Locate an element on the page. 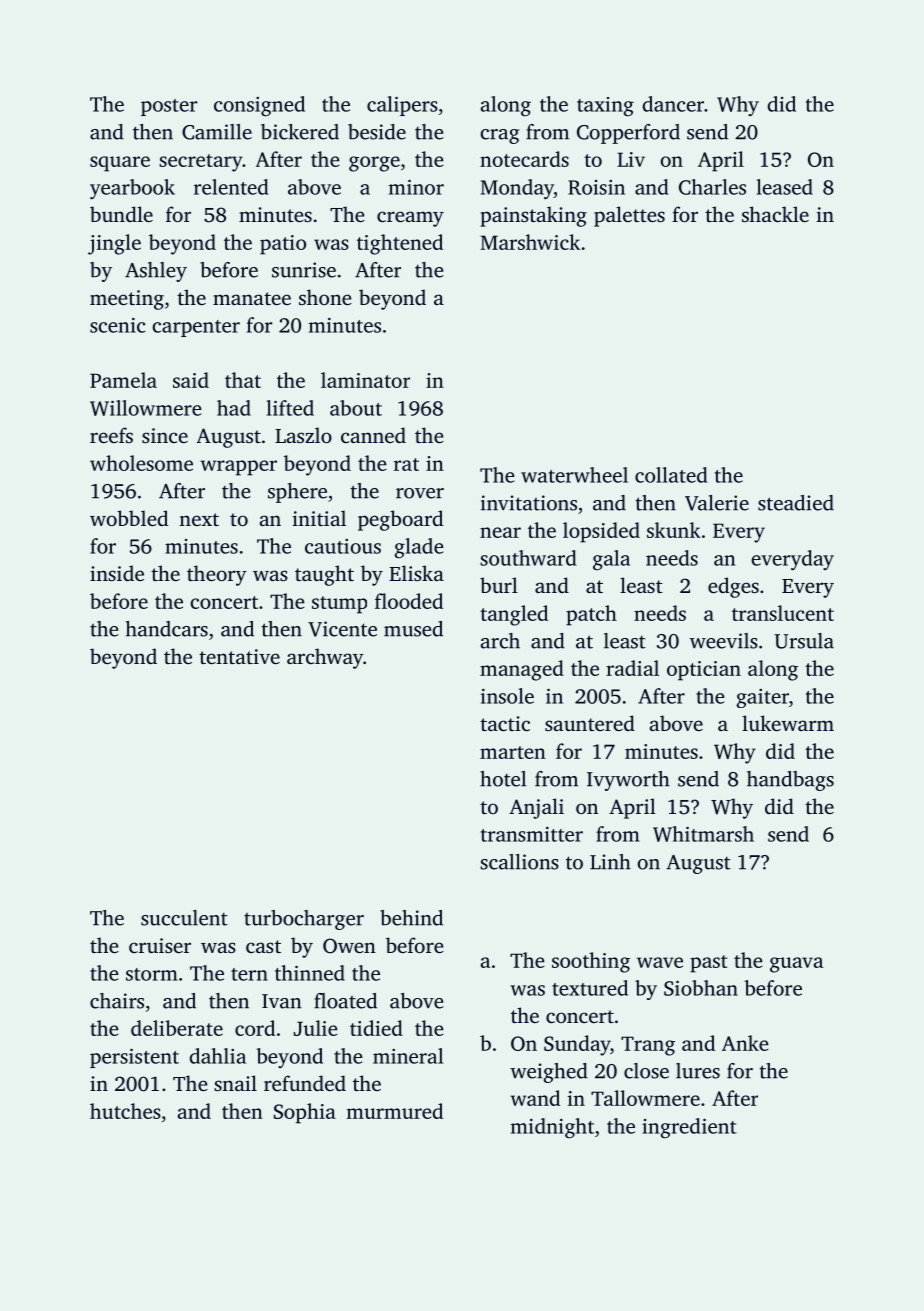 This image has height=1311, width=924. persistent is located at coordinates (134, 1058).
